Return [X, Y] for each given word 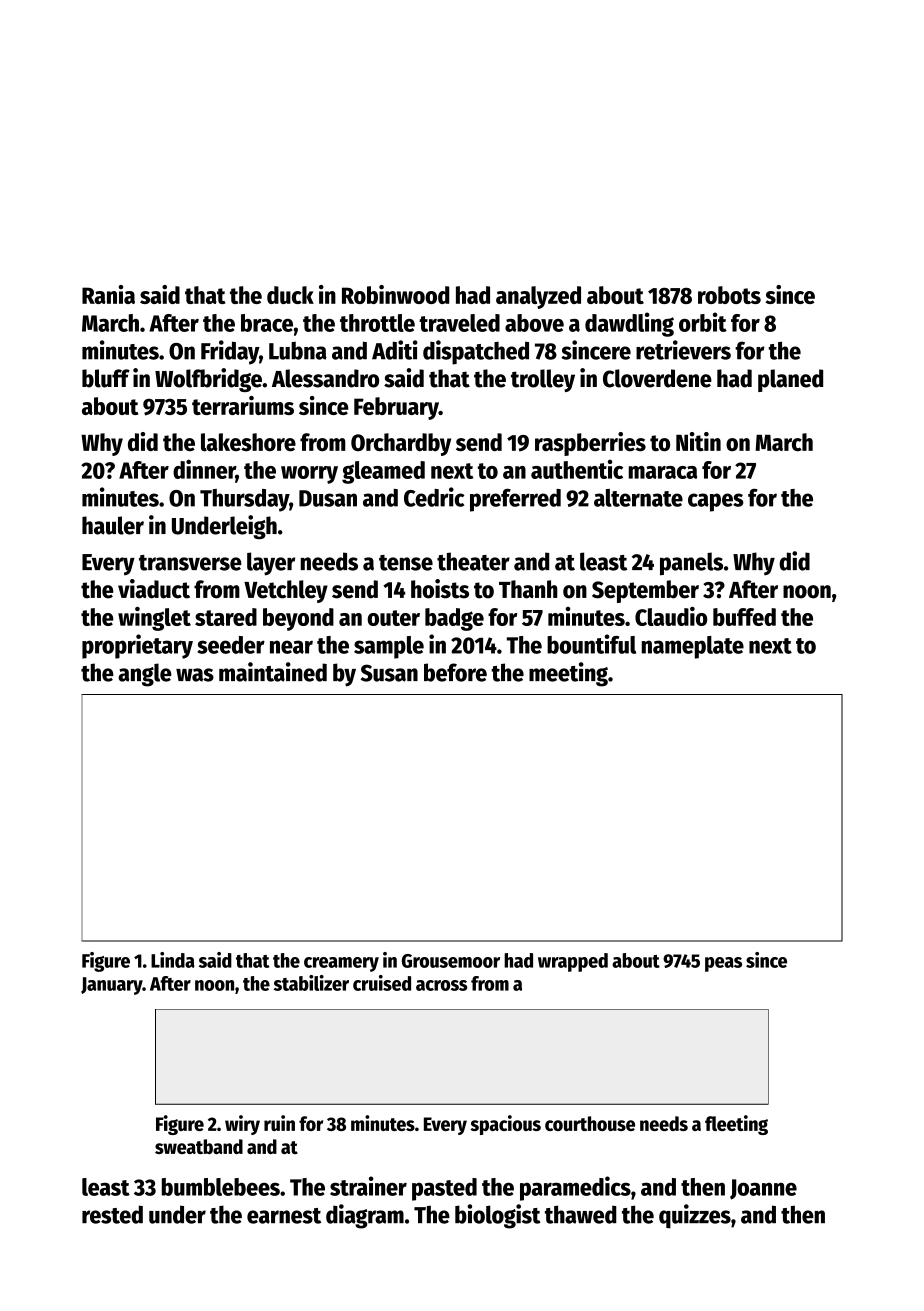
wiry [242, 1125]
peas [723, 964]
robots [729, 295]
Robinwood [395, 294]
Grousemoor [451, 961]
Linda [173, 960]
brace [267, 323]
